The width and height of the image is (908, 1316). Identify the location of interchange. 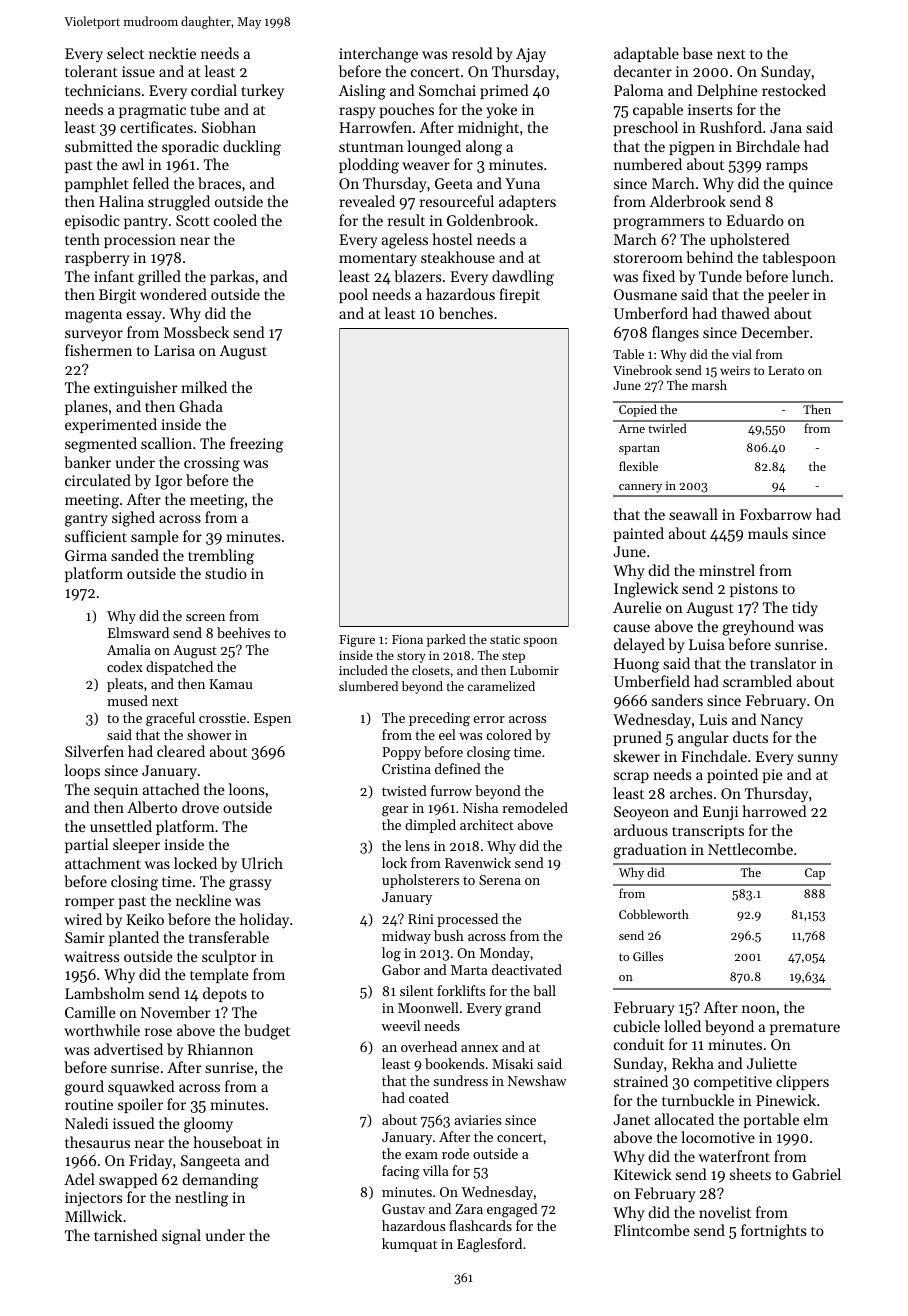
(378, 55).
